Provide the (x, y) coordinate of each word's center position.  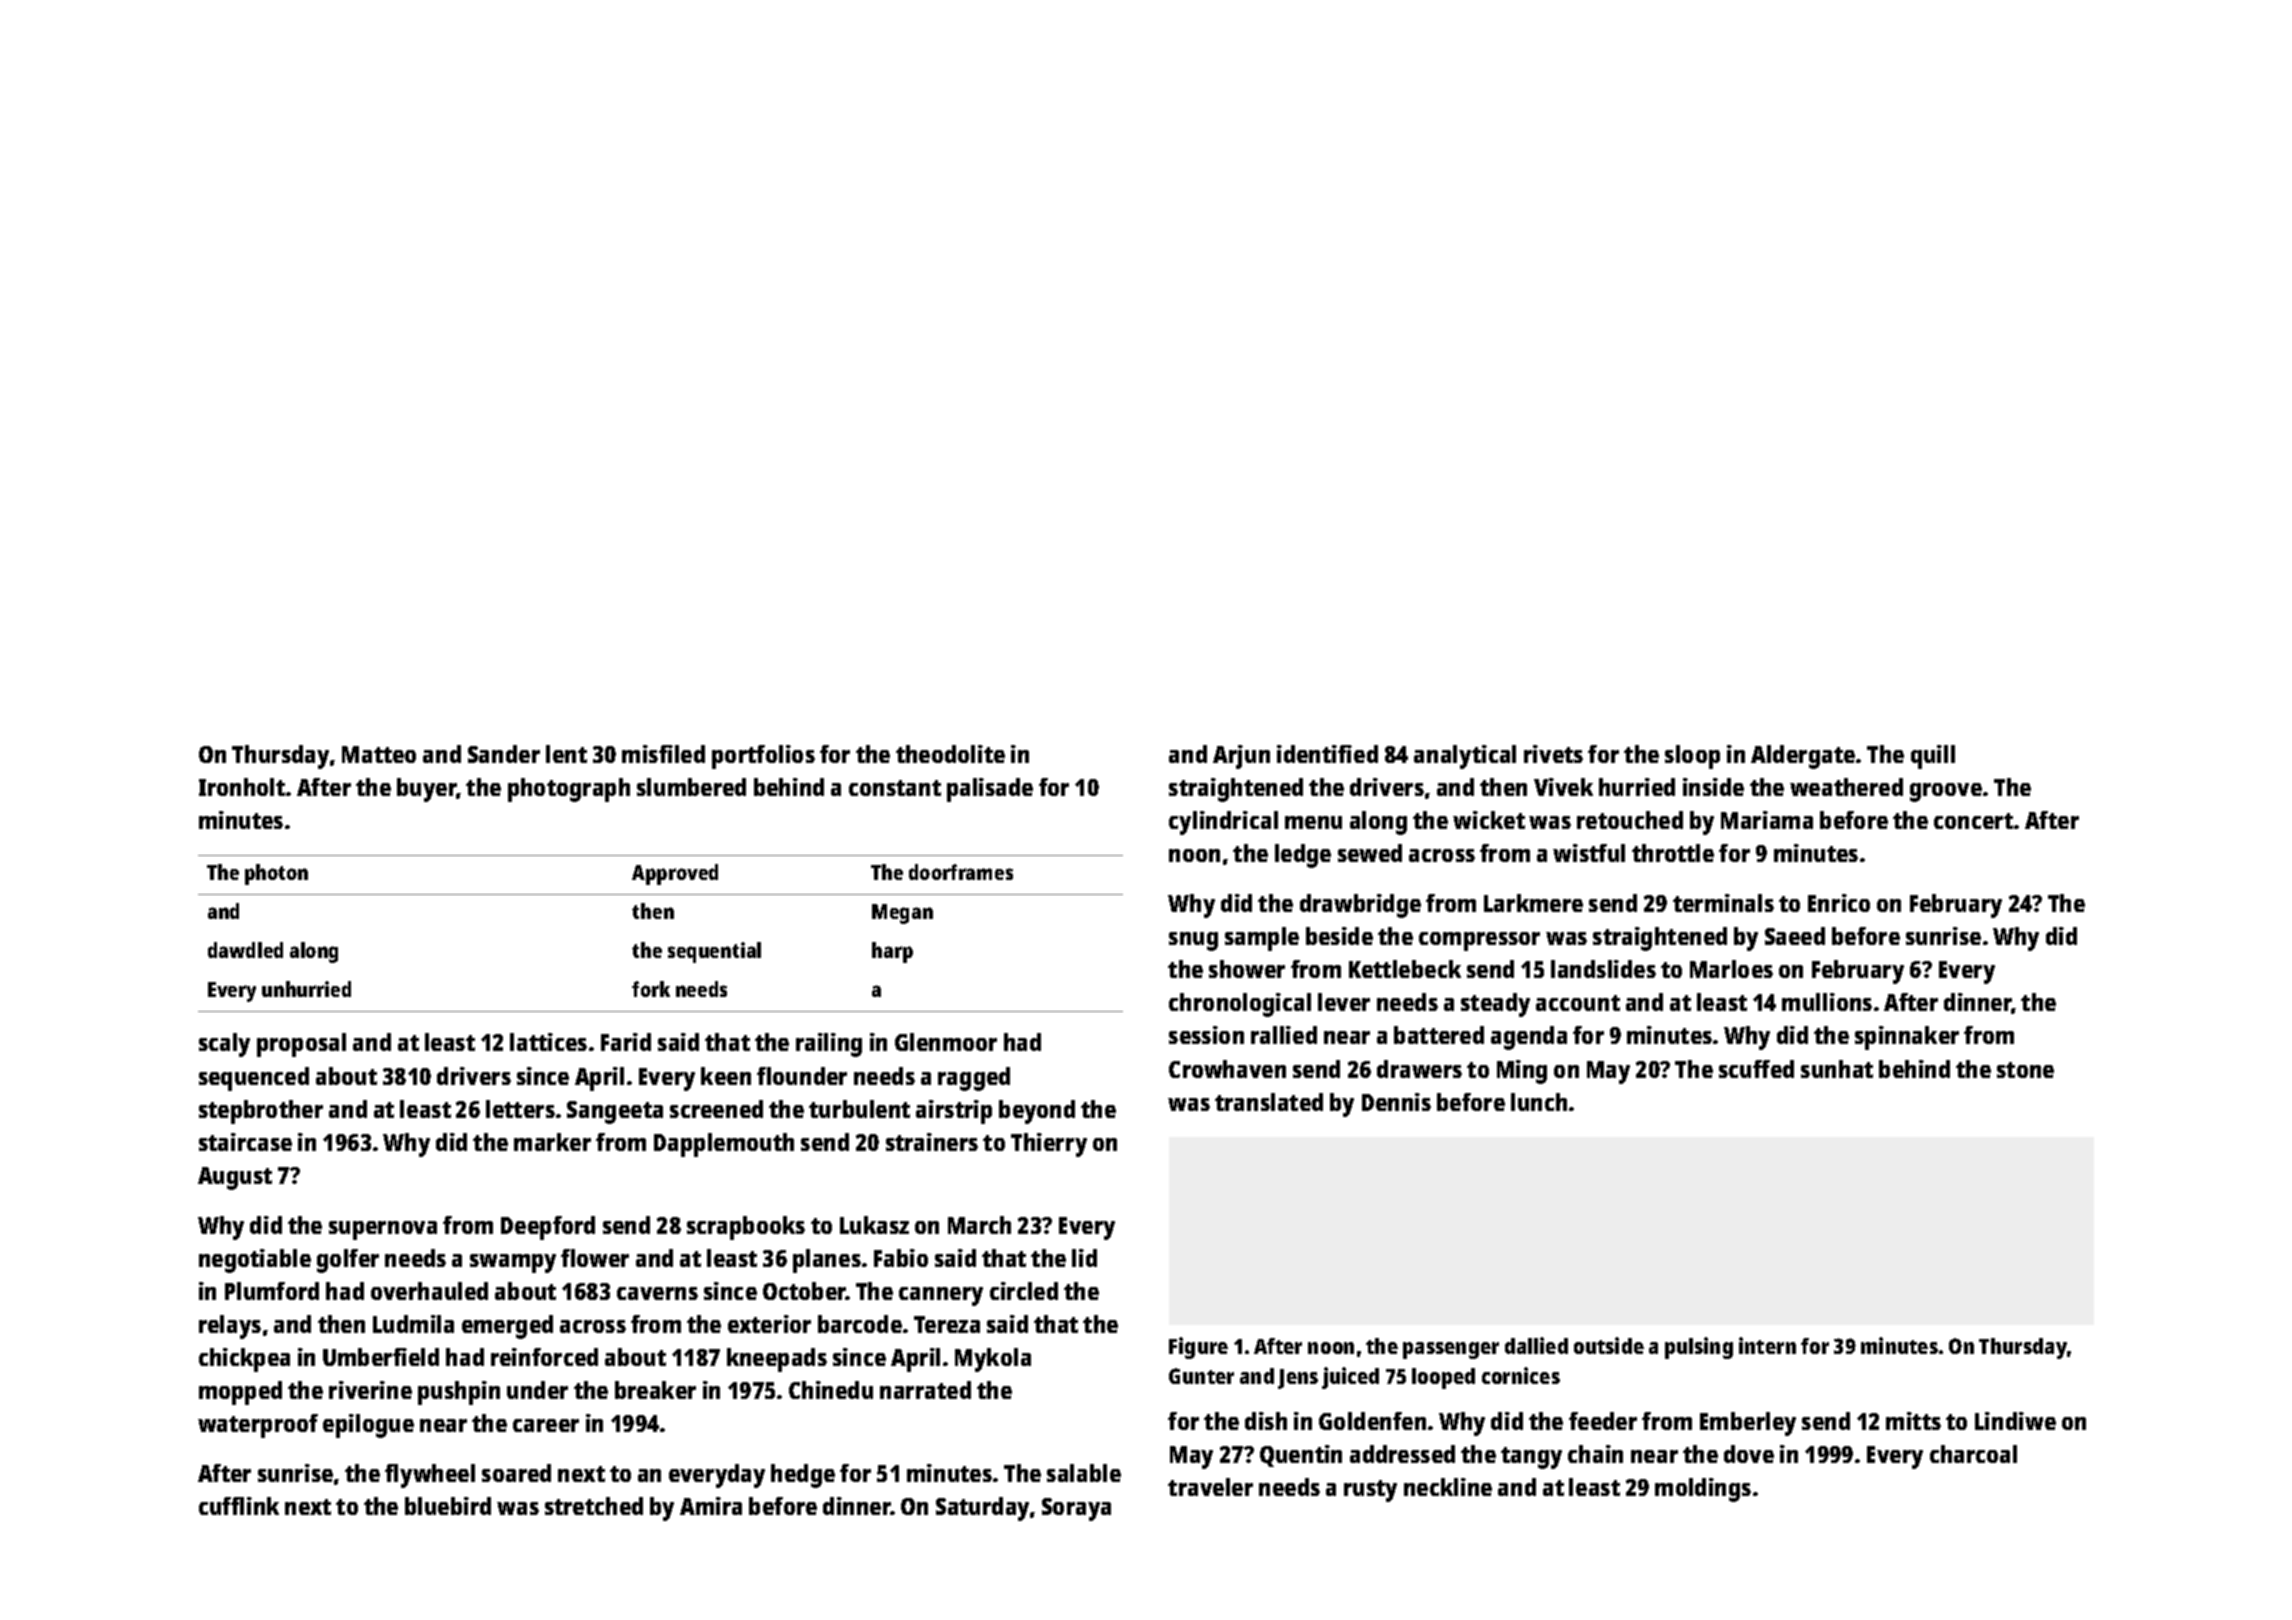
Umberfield (381, 1357)
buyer (427, 790)
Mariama (1767, 820)
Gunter (1201, 1376)
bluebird (448, 1506)
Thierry (1049, 1145)
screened (716, 1109)
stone (2025, 1070)
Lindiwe (2015, 1421)
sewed (1370, 853)
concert (1973, 821)
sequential (714, 952)
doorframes (961, 872)
